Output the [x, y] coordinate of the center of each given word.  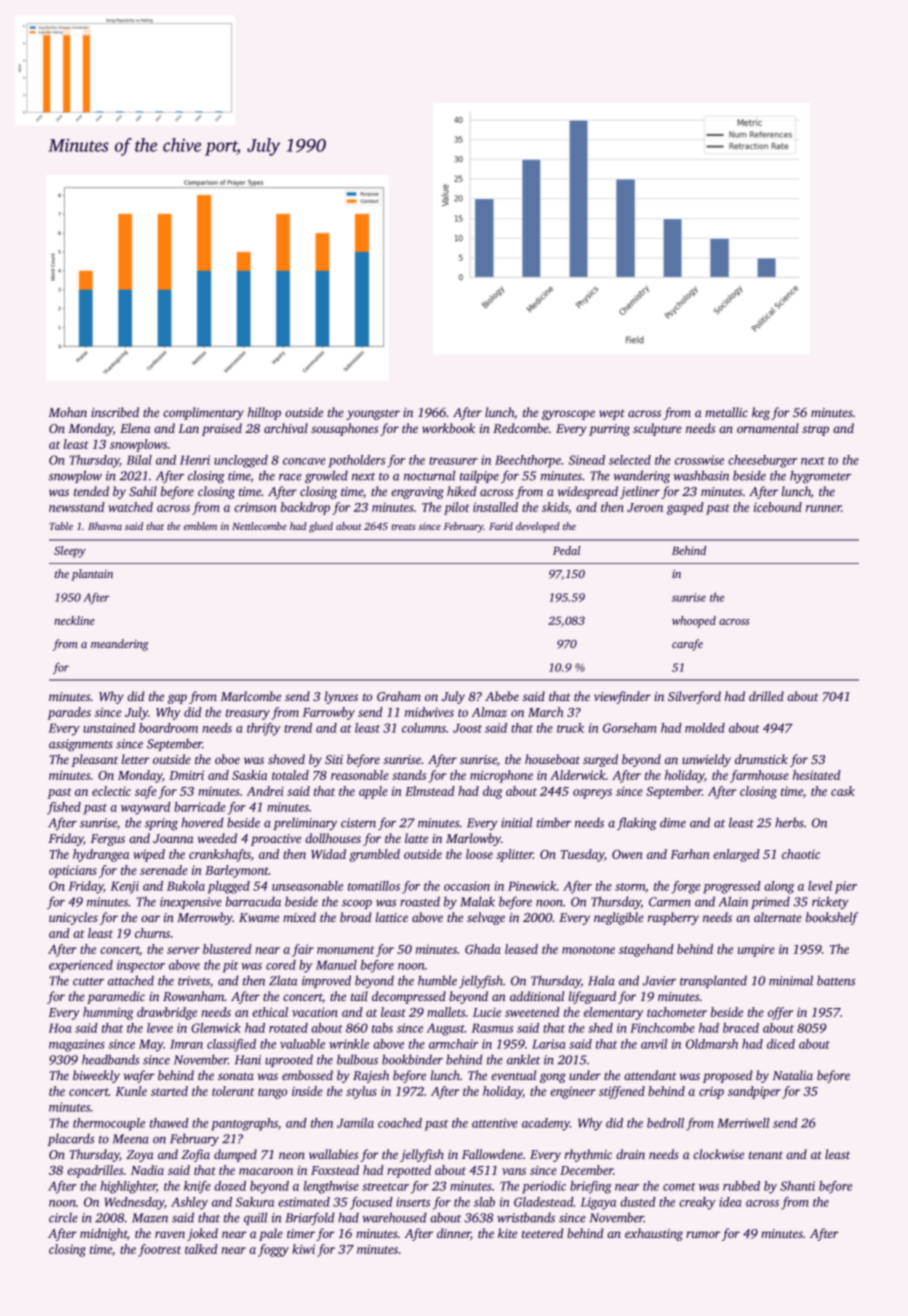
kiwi [303, 1249]
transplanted [713, 981]
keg [761, 413]
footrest [159, 1250]
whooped [694, 622]
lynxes [341, 697]
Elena [135, 428]
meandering [120, 645]
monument [345, 950]
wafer [139, 1076]
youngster [373, 414]
